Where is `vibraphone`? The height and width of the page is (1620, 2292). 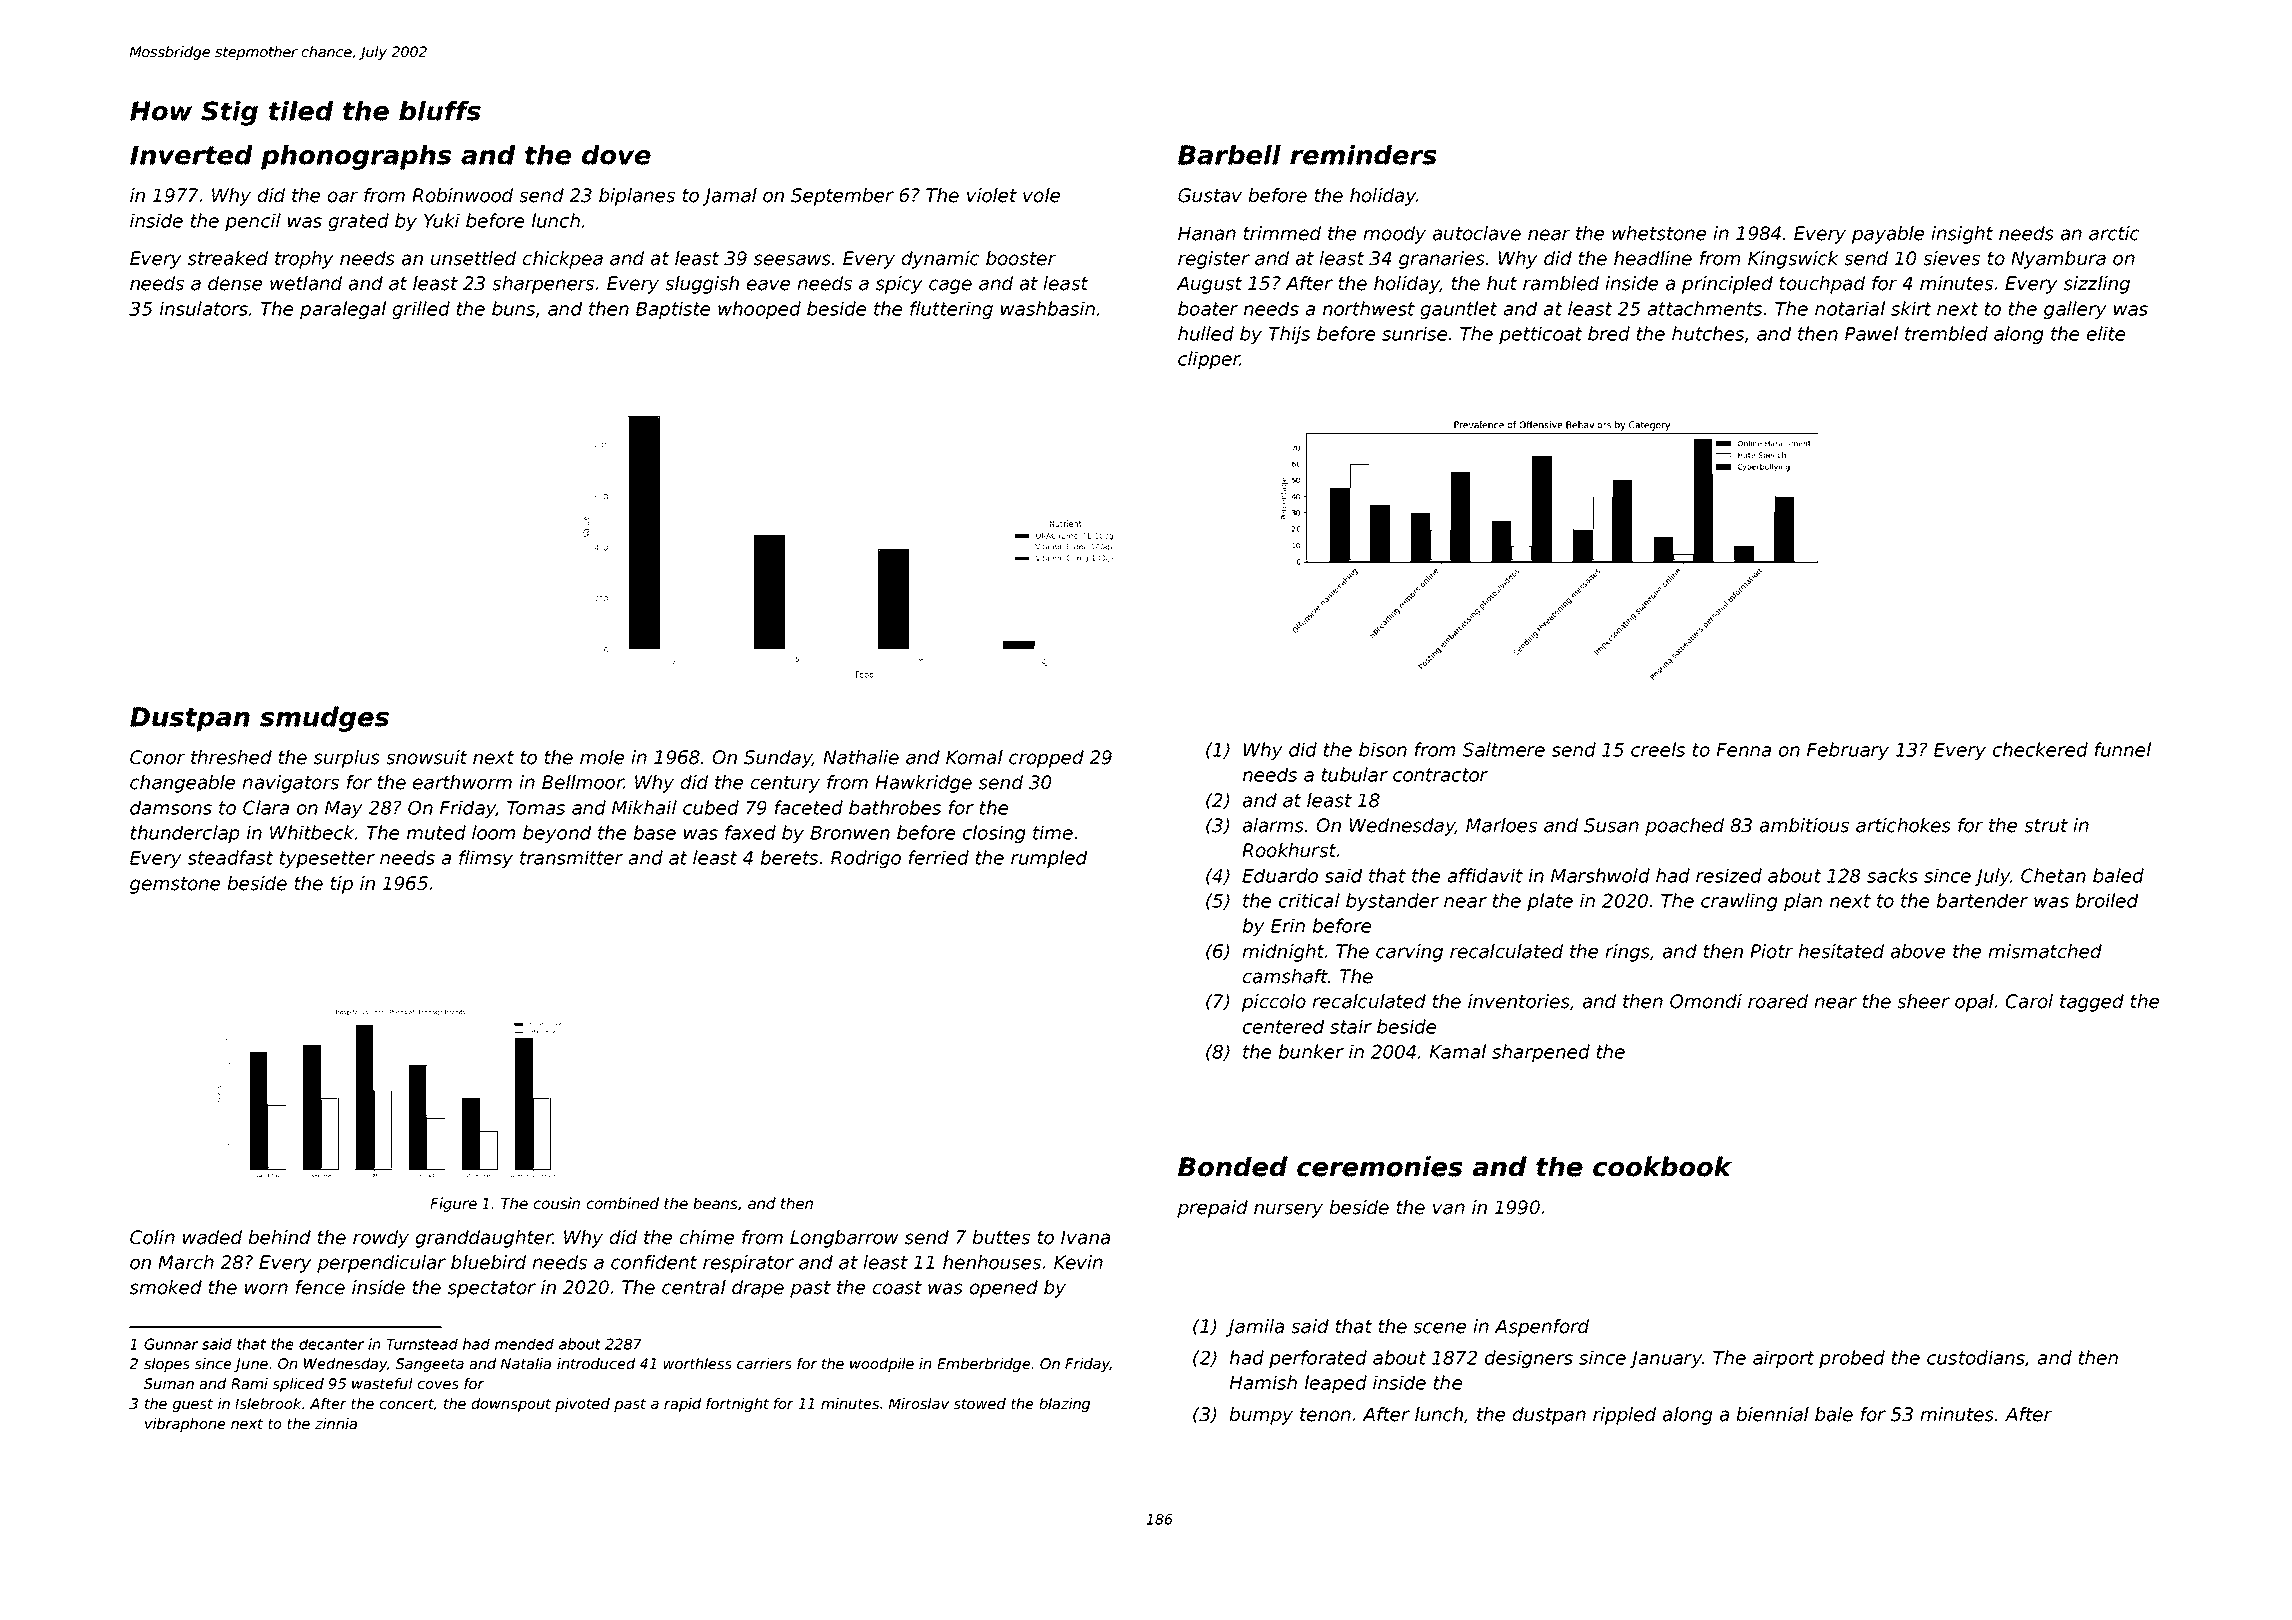 vibraphone is located at coordinates (185, 1425).
